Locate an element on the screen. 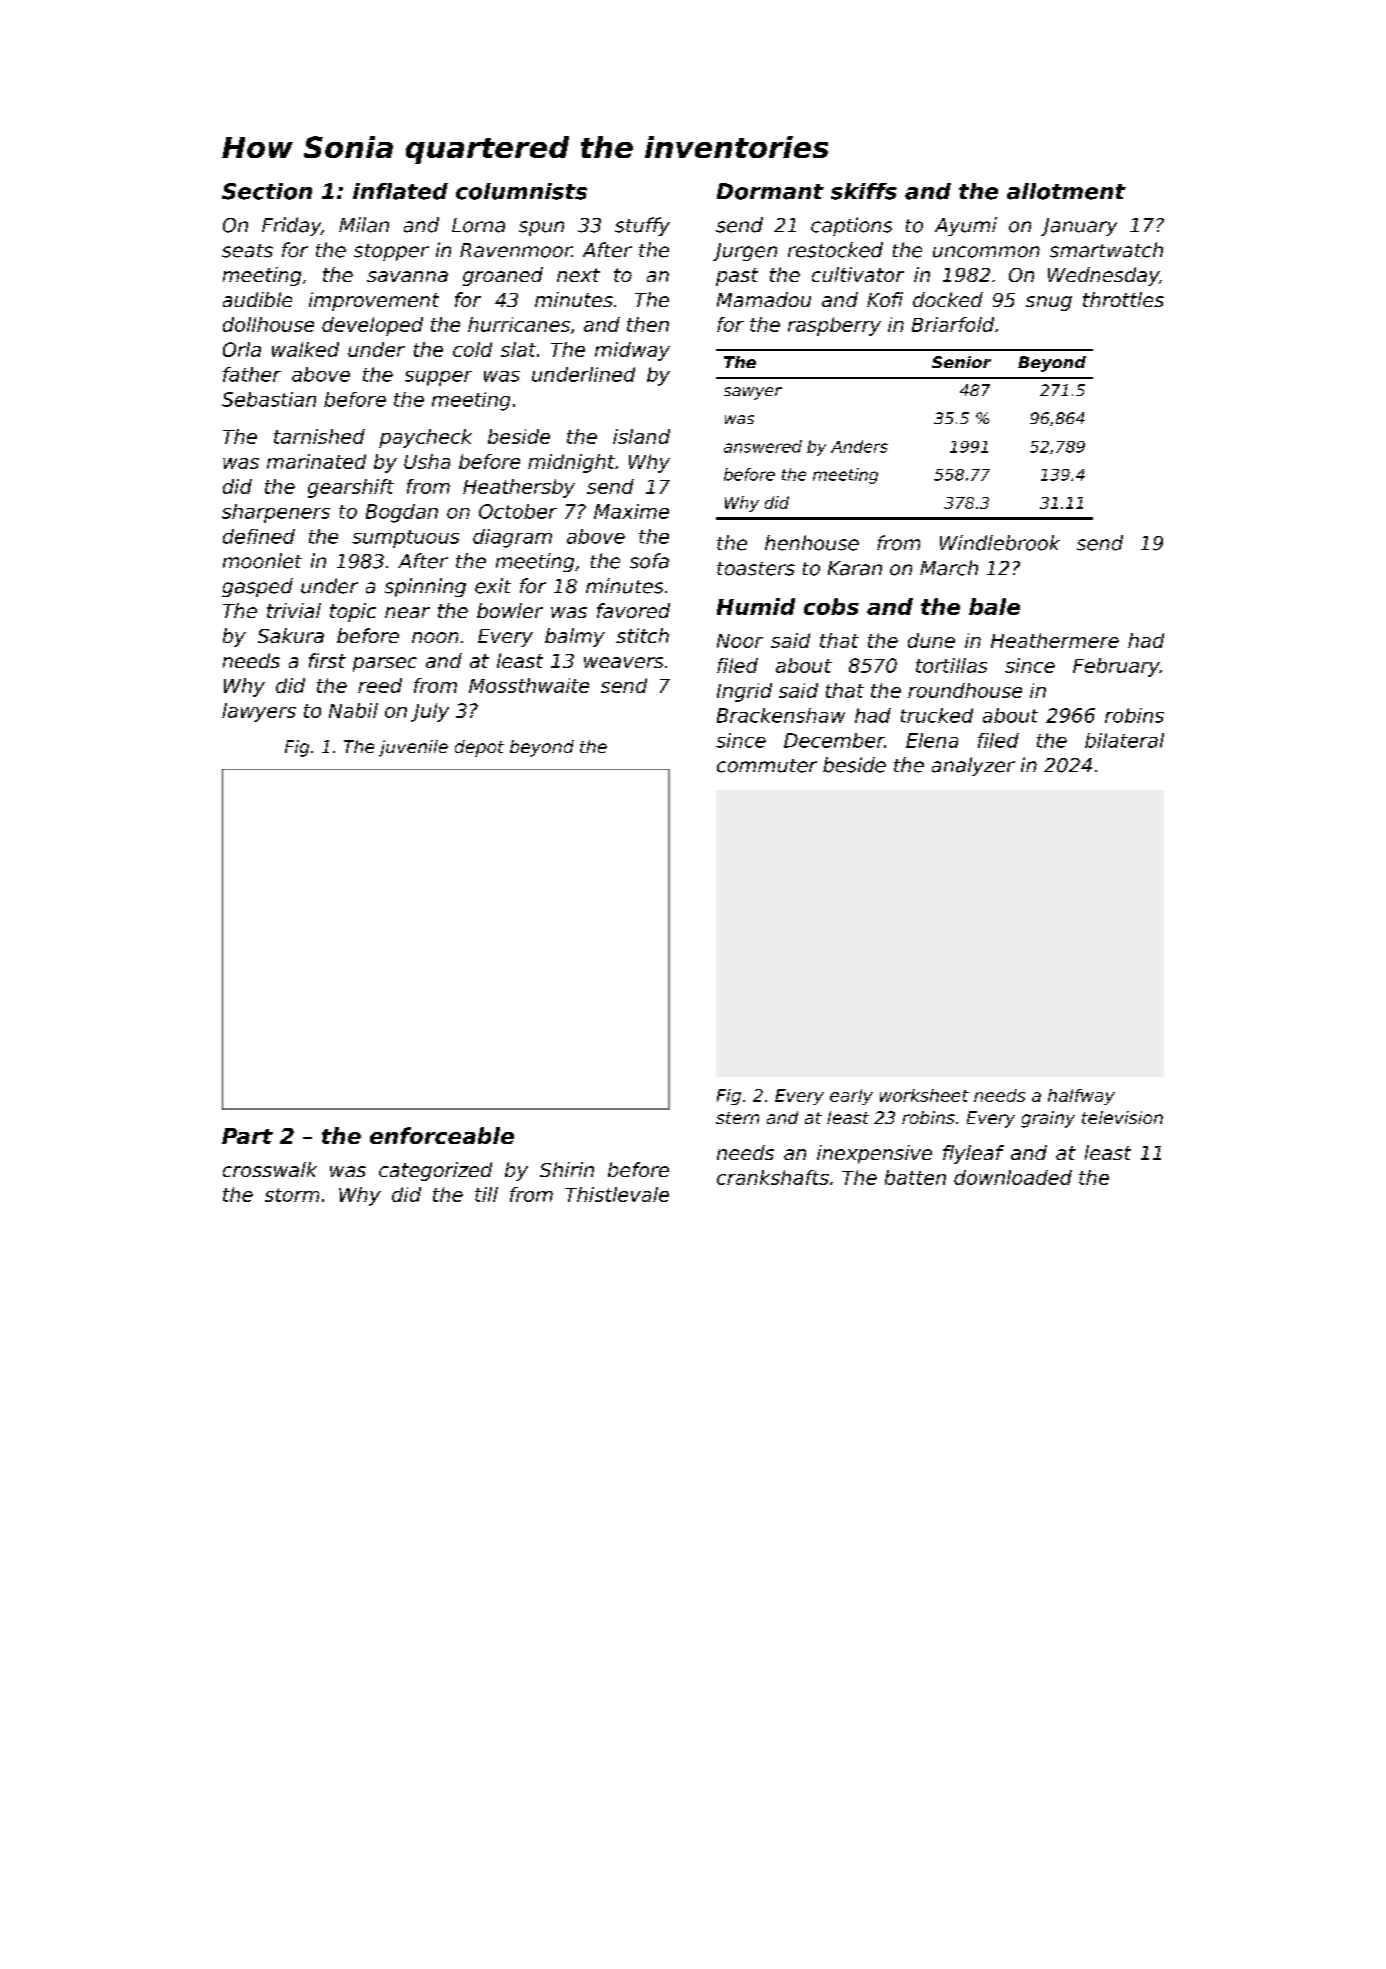 The height and width of the screenshot is (1969, 1386). balmy is located at coordinates (575, 637).
